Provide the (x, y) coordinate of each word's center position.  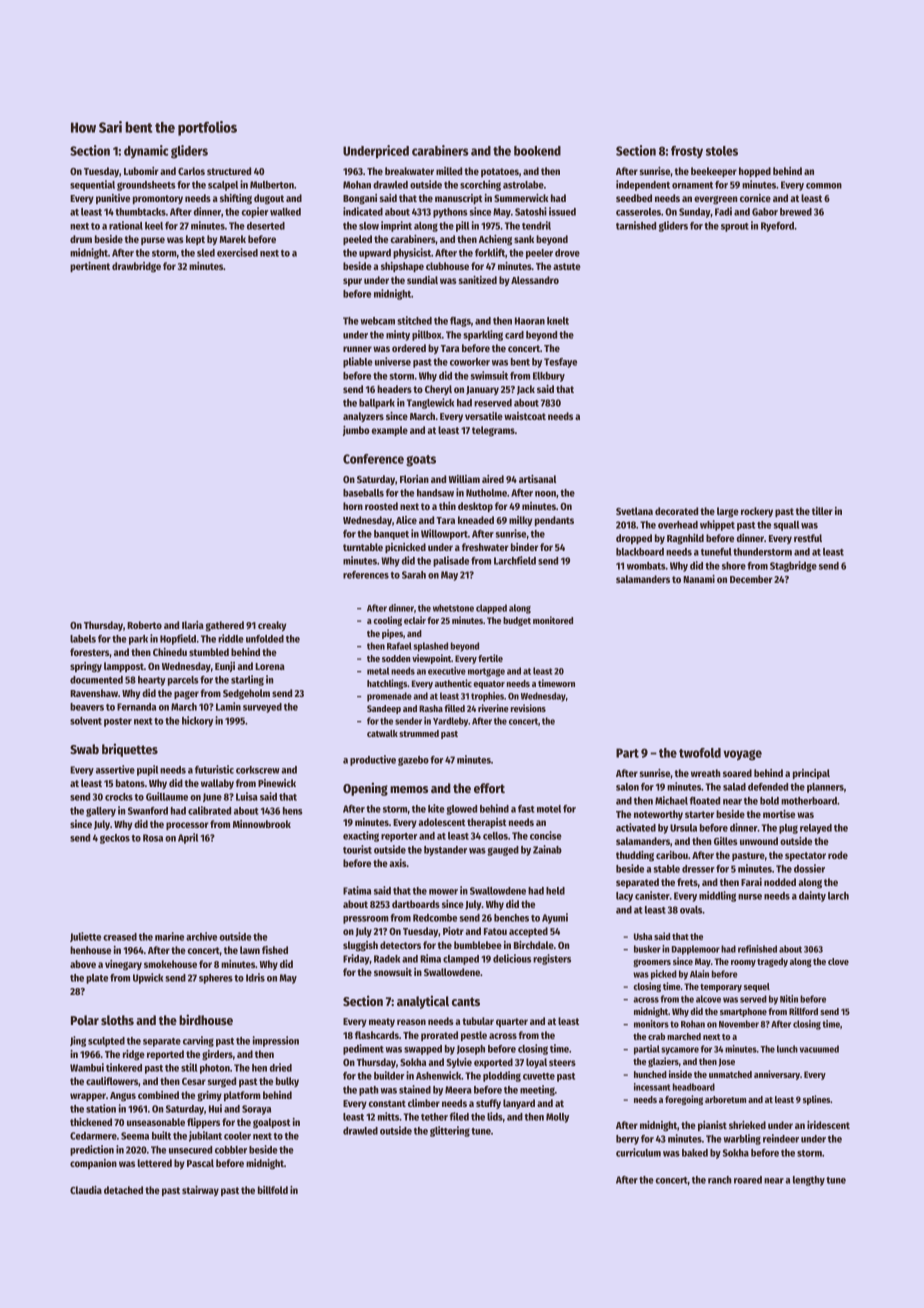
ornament (692, 185)
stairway (200, 1191)
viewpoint (431, 659)
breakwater (409, 171)
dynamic (146, 151)
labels (83, 639)
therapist (487, 823)
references (366, 575)
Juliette (85, 937)
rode (838, 855)
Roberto (144, 625)
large (728, 512)
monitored (553, 620)
